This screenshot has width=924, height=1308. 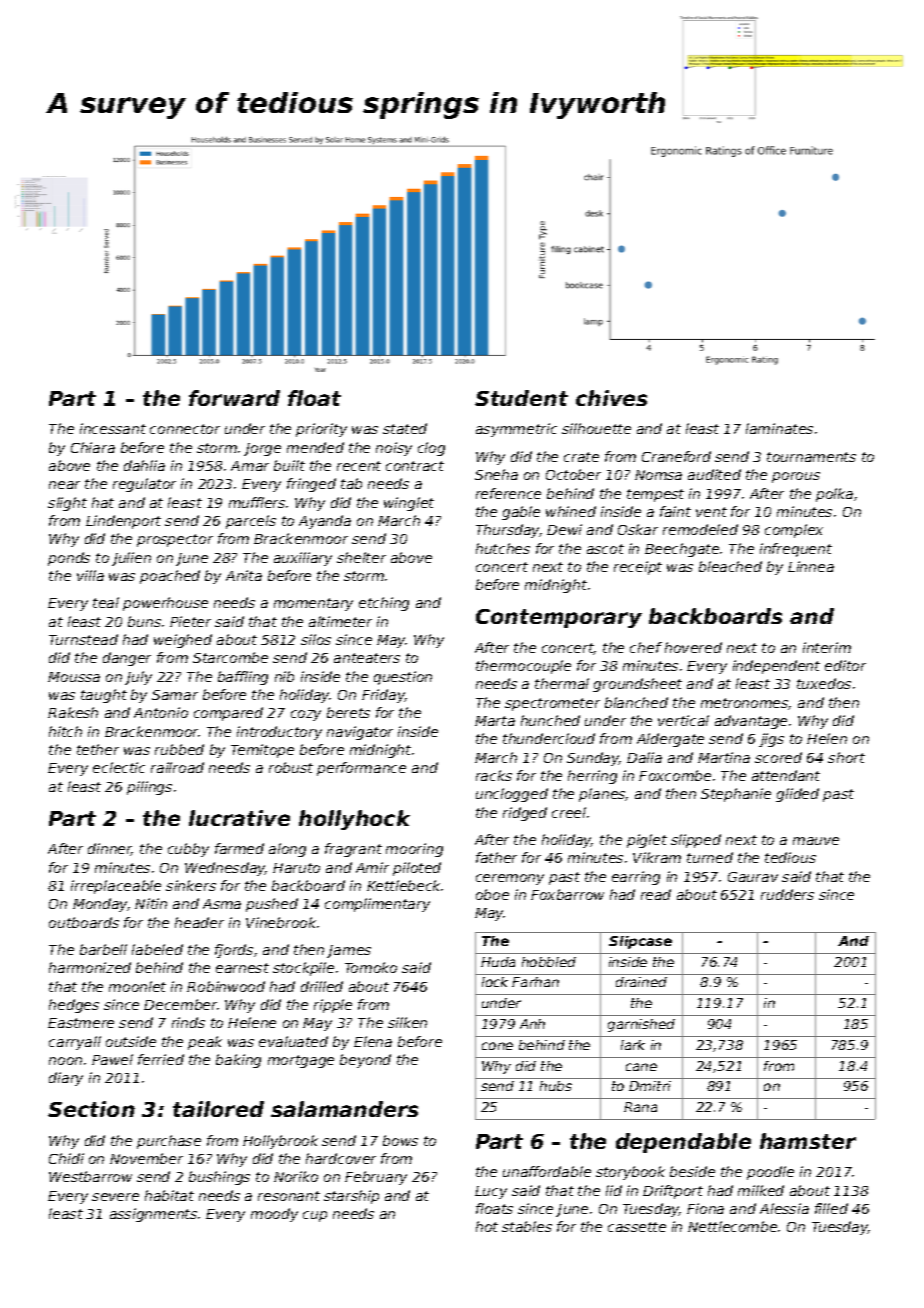 What do you see at coordinates (611, 398) in the screenshot?
I see `chives` at bounding box center [611, 398].
